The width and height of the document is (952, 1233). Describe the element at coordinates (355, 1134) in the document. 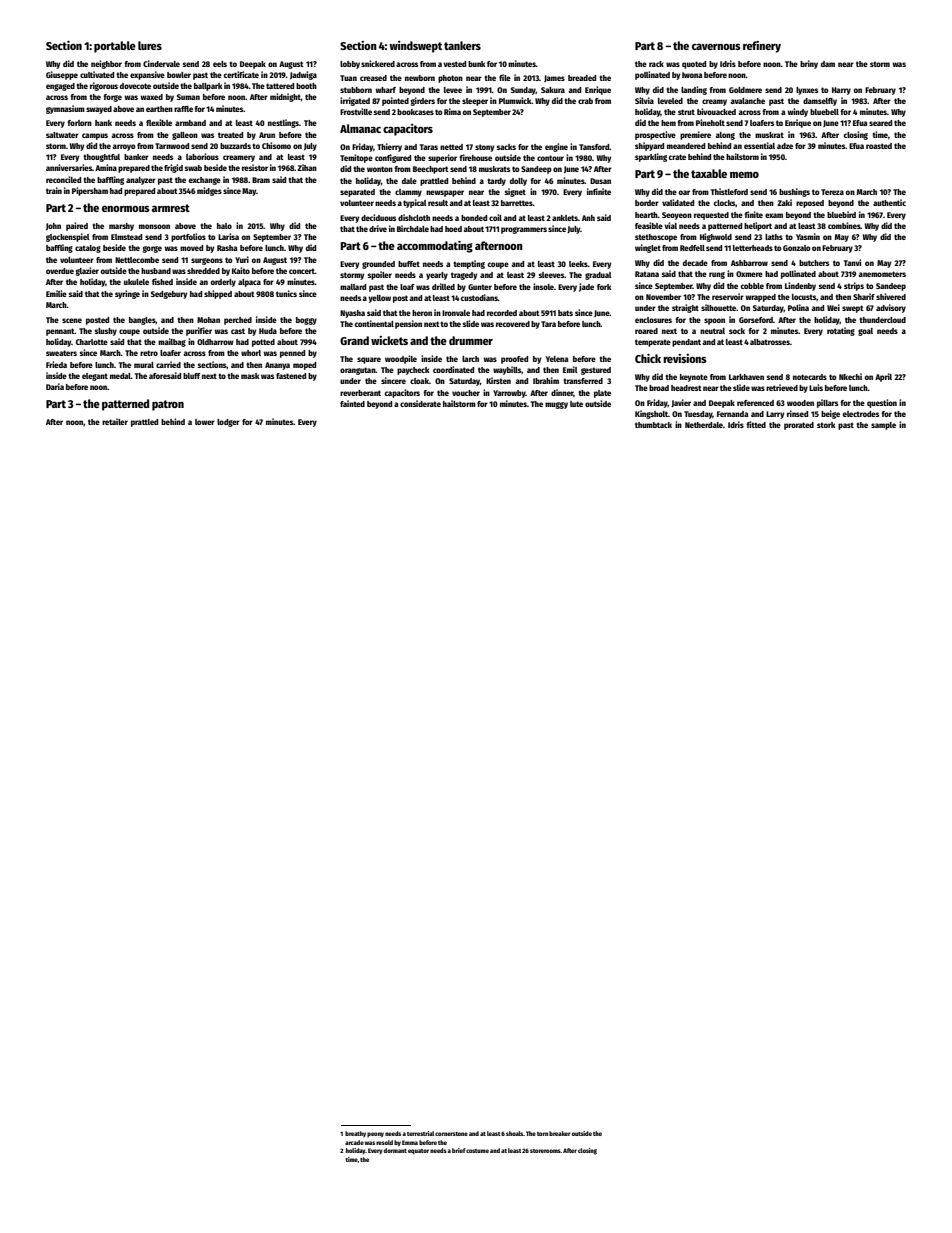

I see `breathy` at that location.
